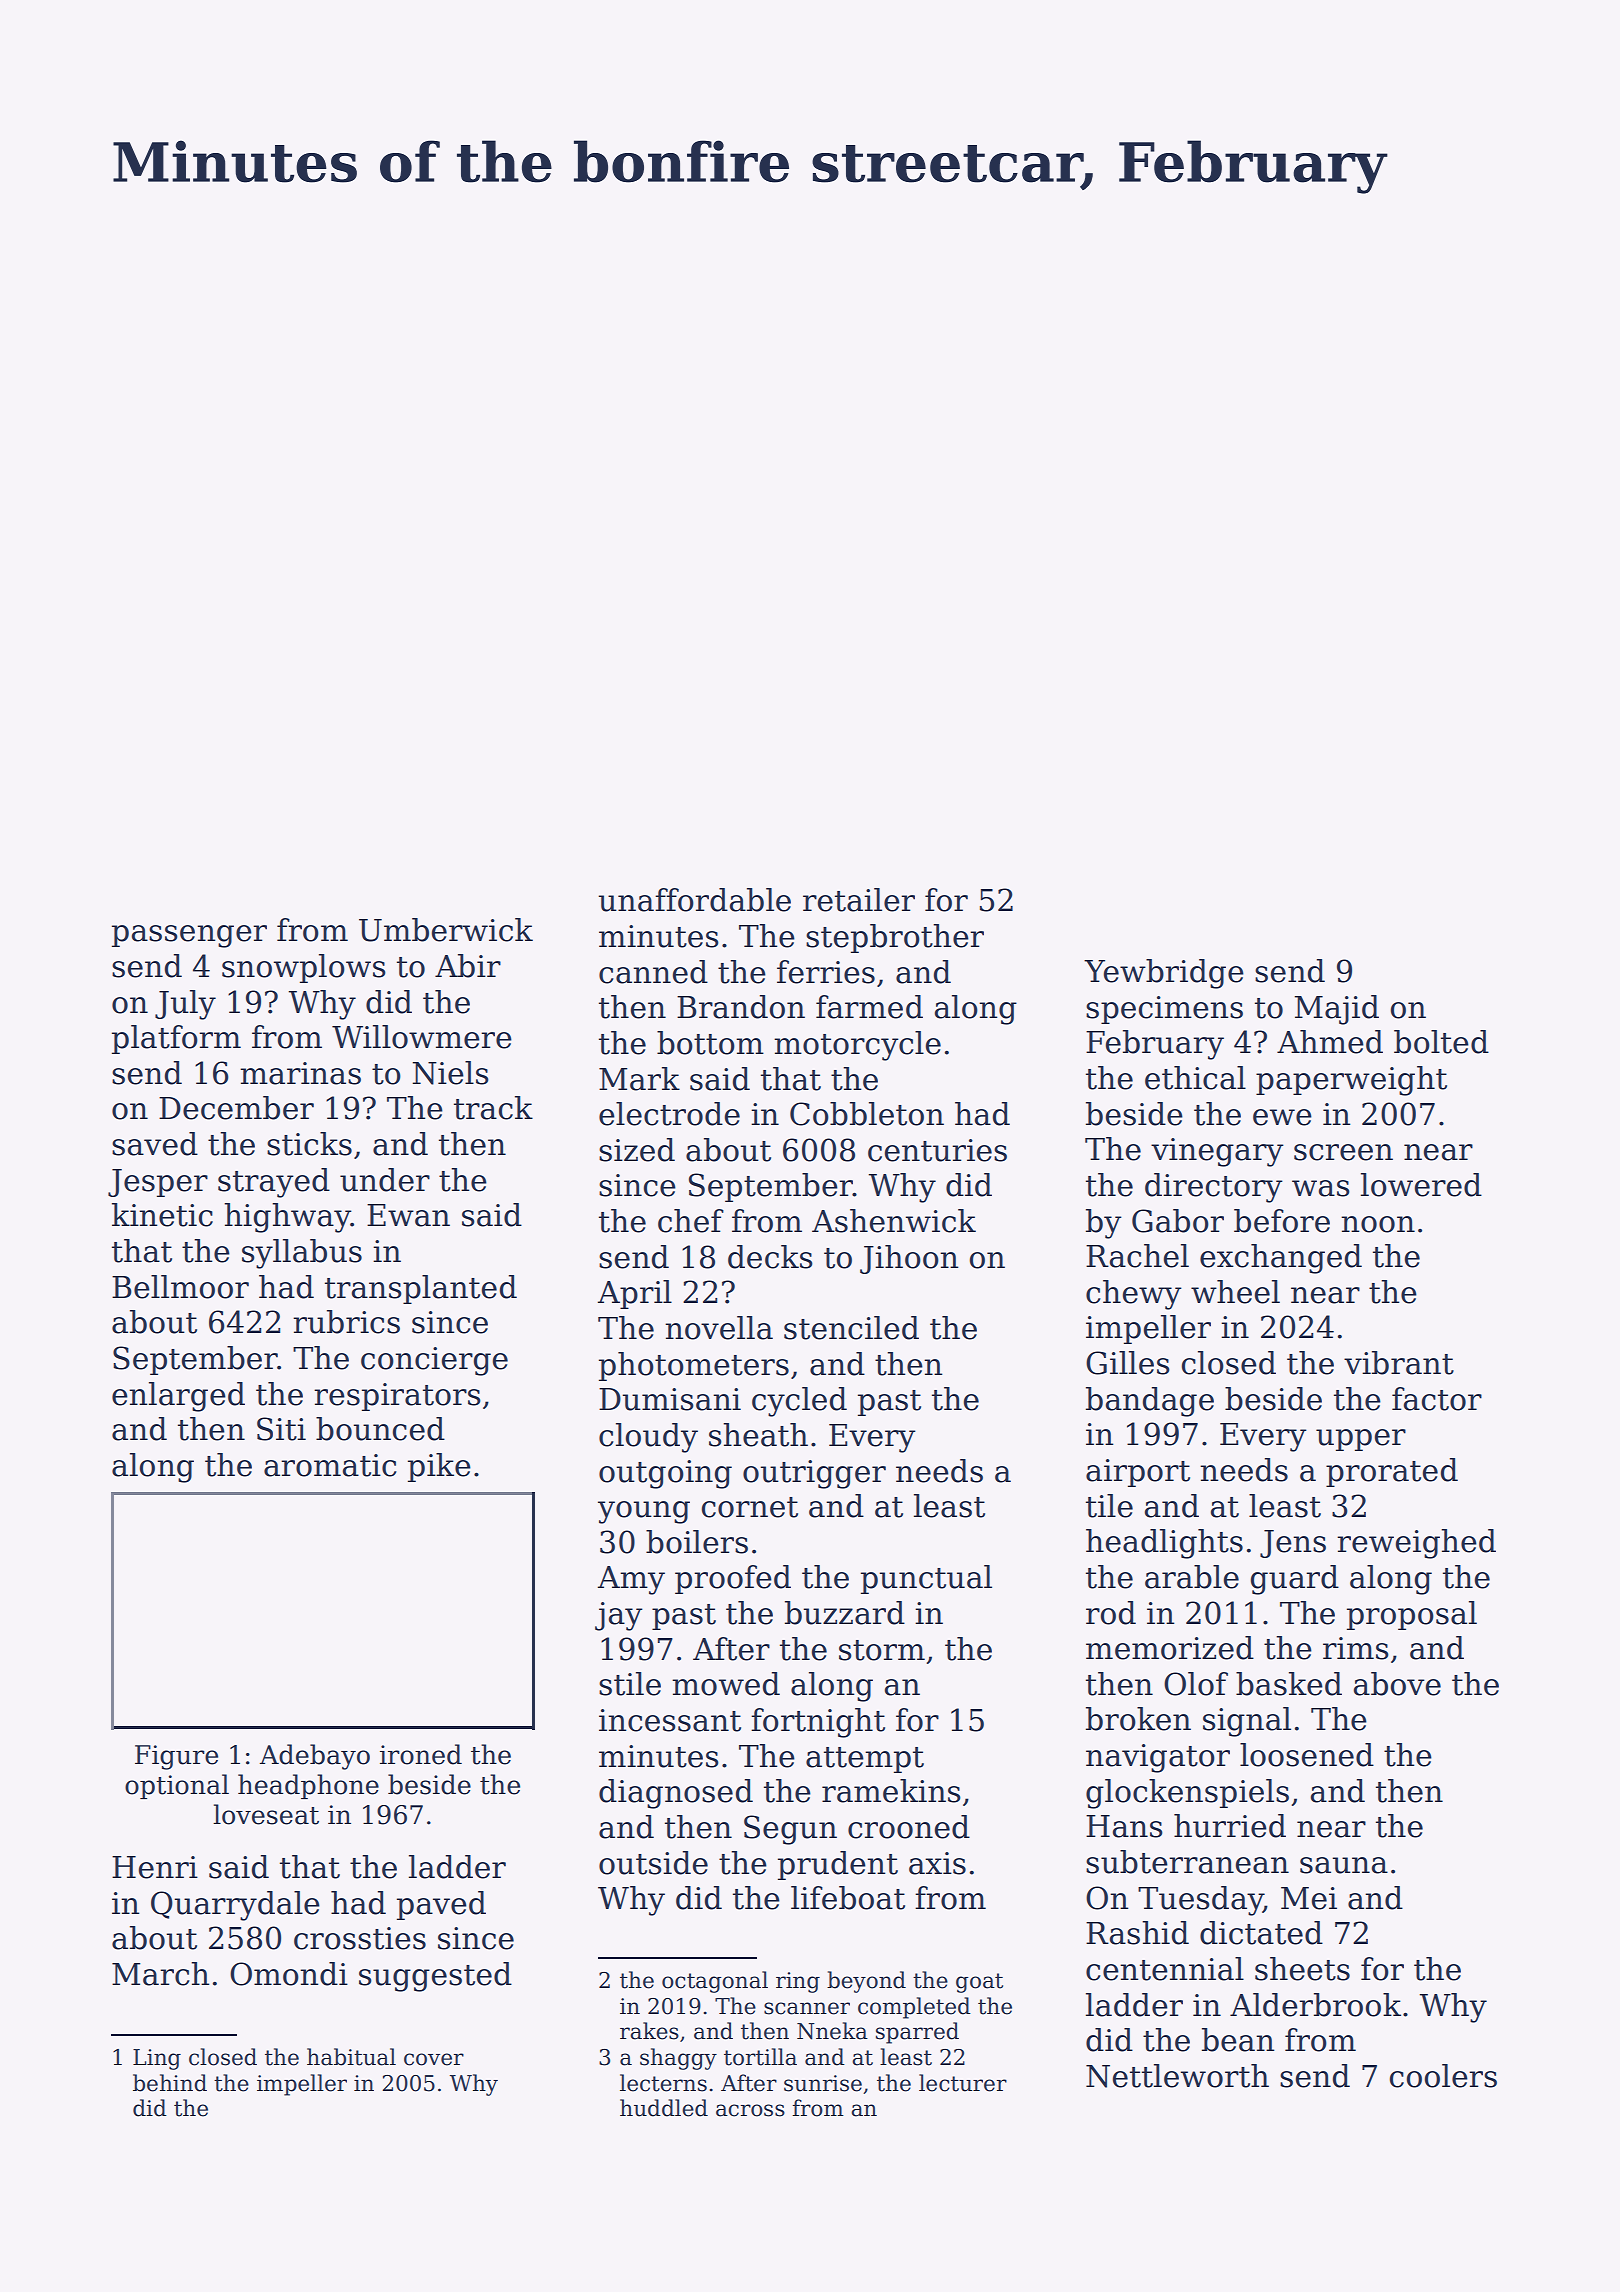  What do you see at coordinates (909, 1827) in the document?
I see `crooned` at bounding box center [909, 1827].
